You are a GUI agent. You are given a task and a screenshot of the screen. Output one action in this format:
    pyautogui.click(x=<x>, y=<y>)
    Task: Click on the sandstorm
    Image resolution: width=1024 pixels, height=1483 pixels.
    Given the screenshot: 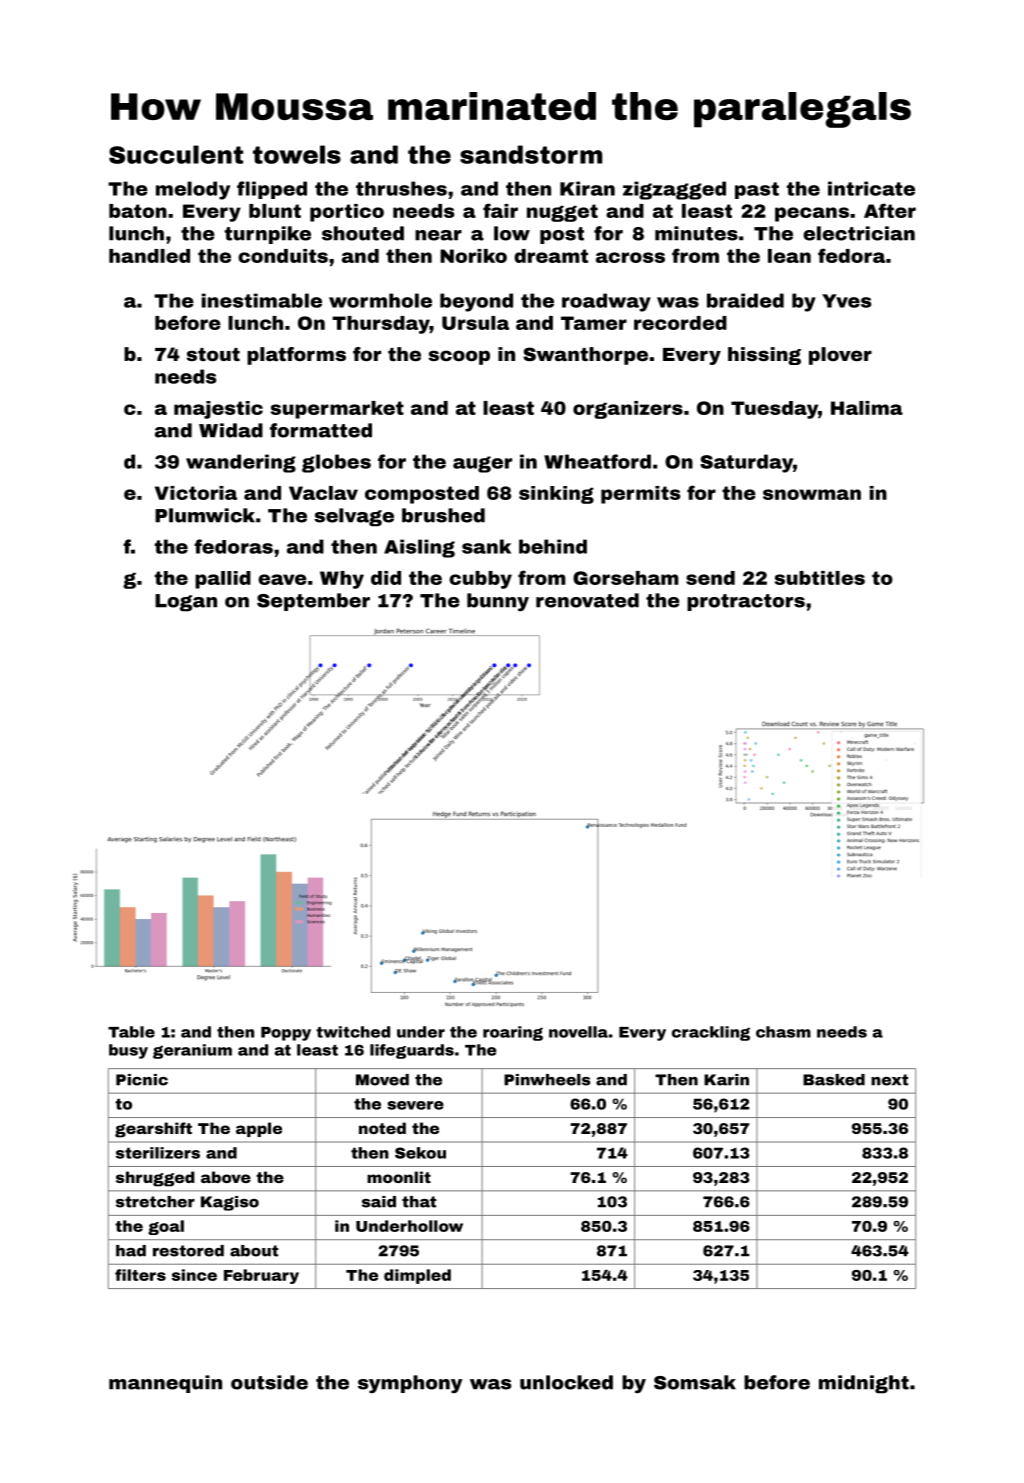 What is the action you would take?
    pyautogui.click(x=531, y=154)
